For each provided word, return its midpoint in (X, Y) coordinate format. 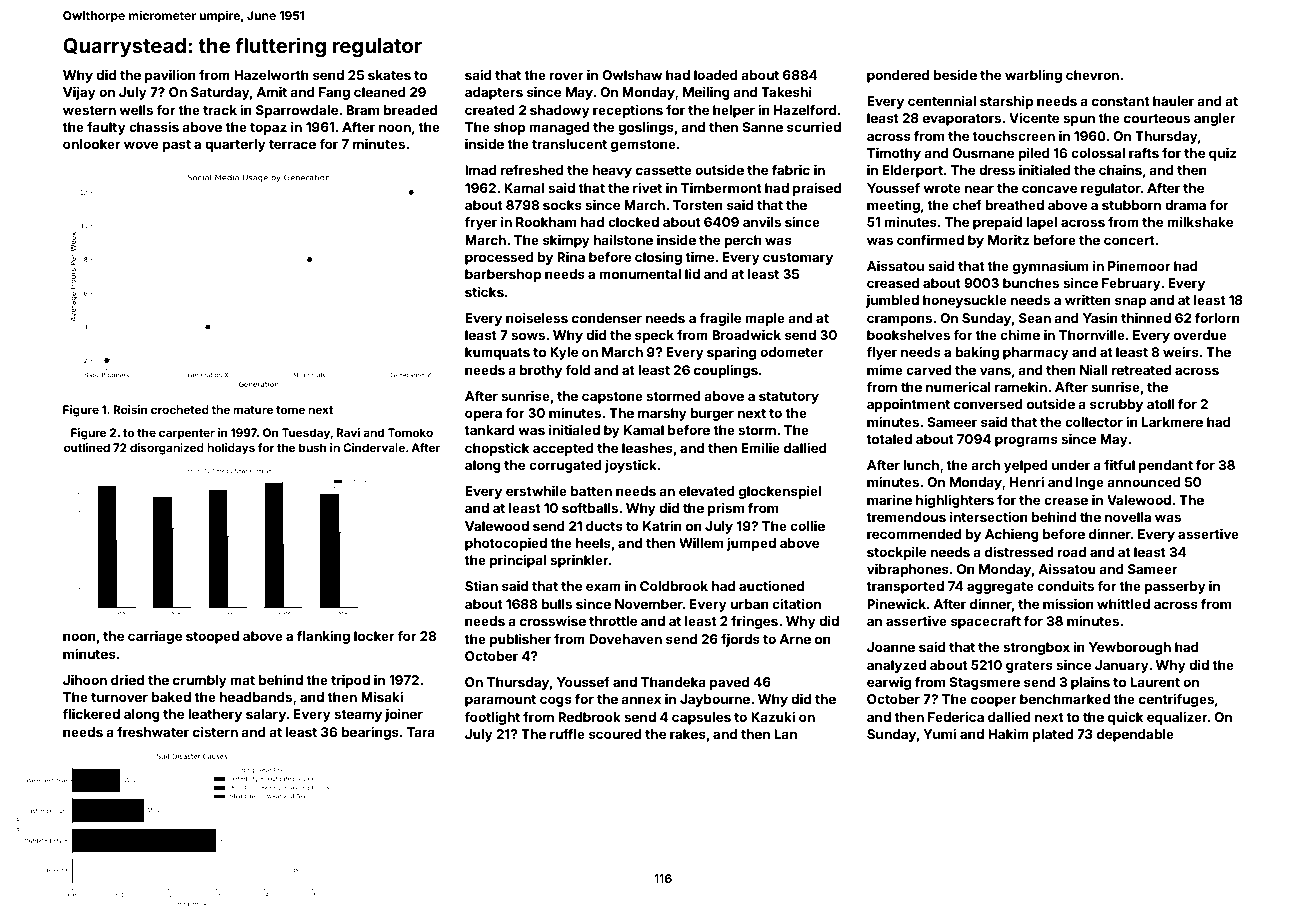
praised (817, 189)
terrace (292, 144)
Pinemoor (1139, 266)
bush (313, 447)
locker (374, 636)
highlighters (955, 501)
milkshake (1200, 222)
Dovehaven (625, 639)
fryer (480, 223)
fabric (791, 169)
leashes (647, 448)
